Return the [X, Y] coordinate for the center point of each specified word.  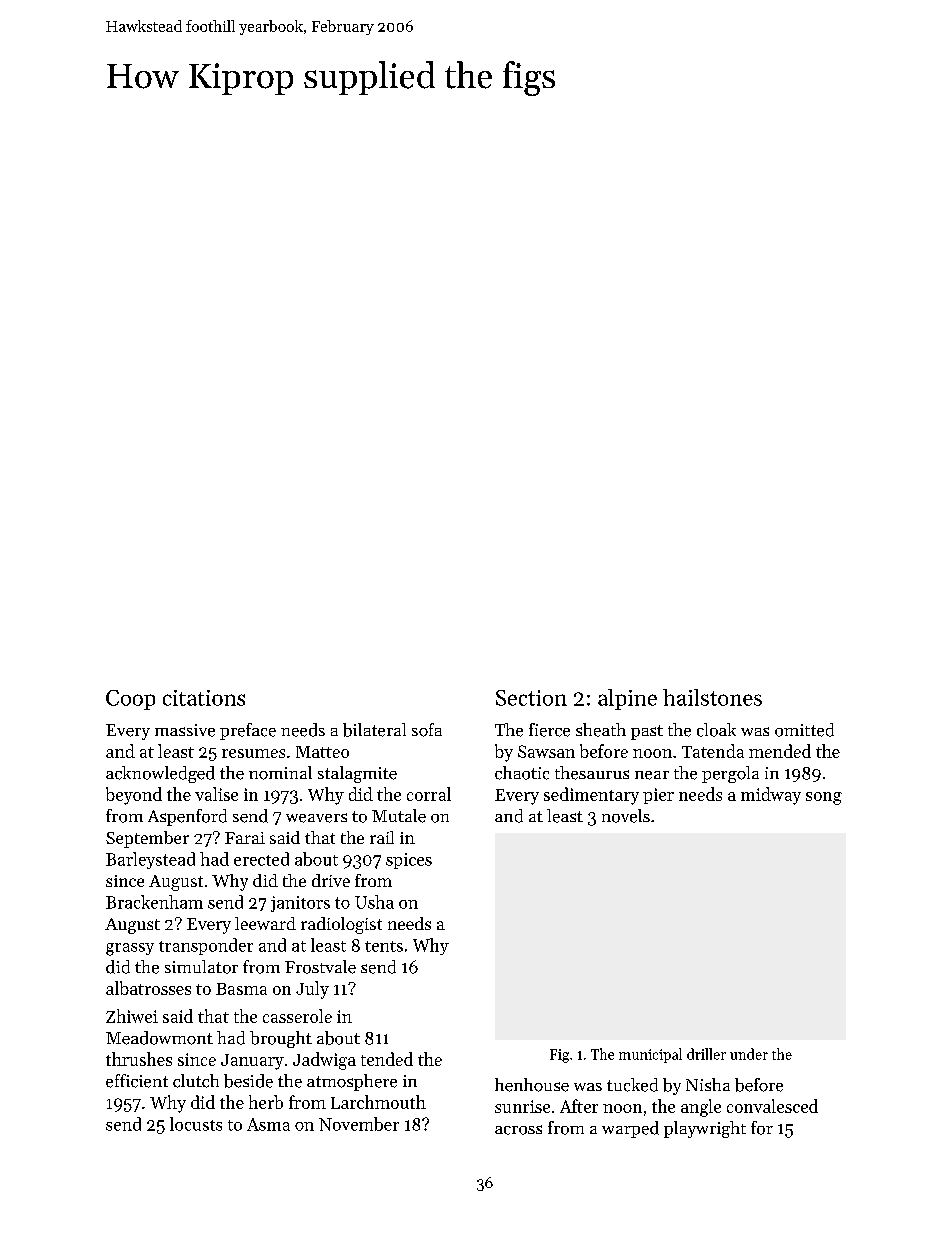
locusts [196, 1124]
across [518, 1130]
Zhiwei [132, 1016]
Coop [130, 700]
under [749, 1054]
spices [409, 861]
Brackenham [154, 902]
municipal [650, 1055]
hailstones [712, 697]
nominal [280, 773]
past [647, 732]
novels [626, 816]
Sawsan [546, 751]
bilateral [374, 730]
